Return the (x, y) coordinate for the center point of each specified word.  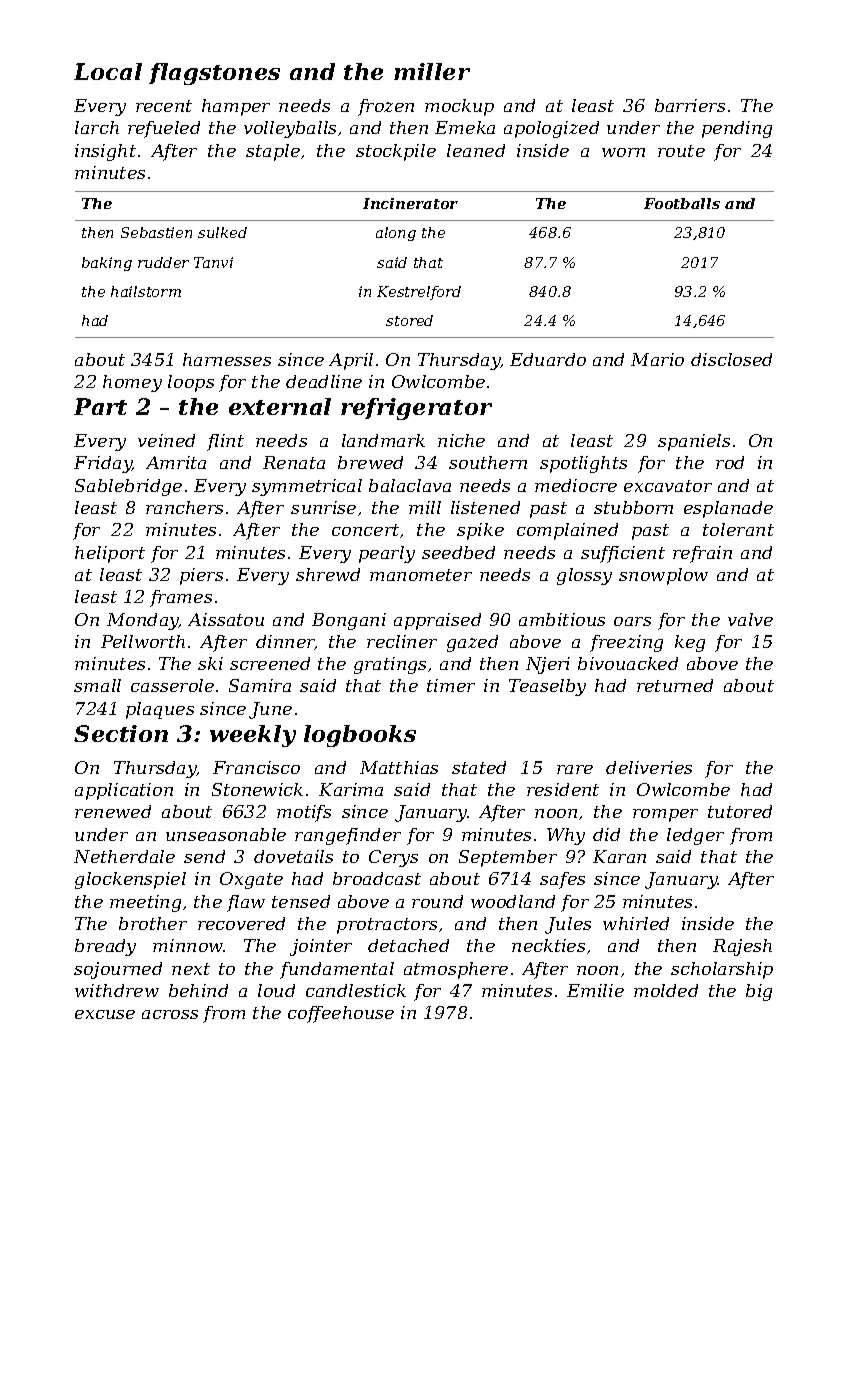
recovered (241, 923)
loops (191, 383)
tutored (740, 811)
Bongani (349, 621)
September (508, 858)
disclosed (731, 359)
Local (108, 71)
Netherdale (124, 856)
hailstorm (146, 291)
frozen (386, 107)
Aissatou (226, 619)
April (351, 361)
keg (690, 643)
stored (409, 320)
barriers (690, 105)
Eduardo (548, 359)
